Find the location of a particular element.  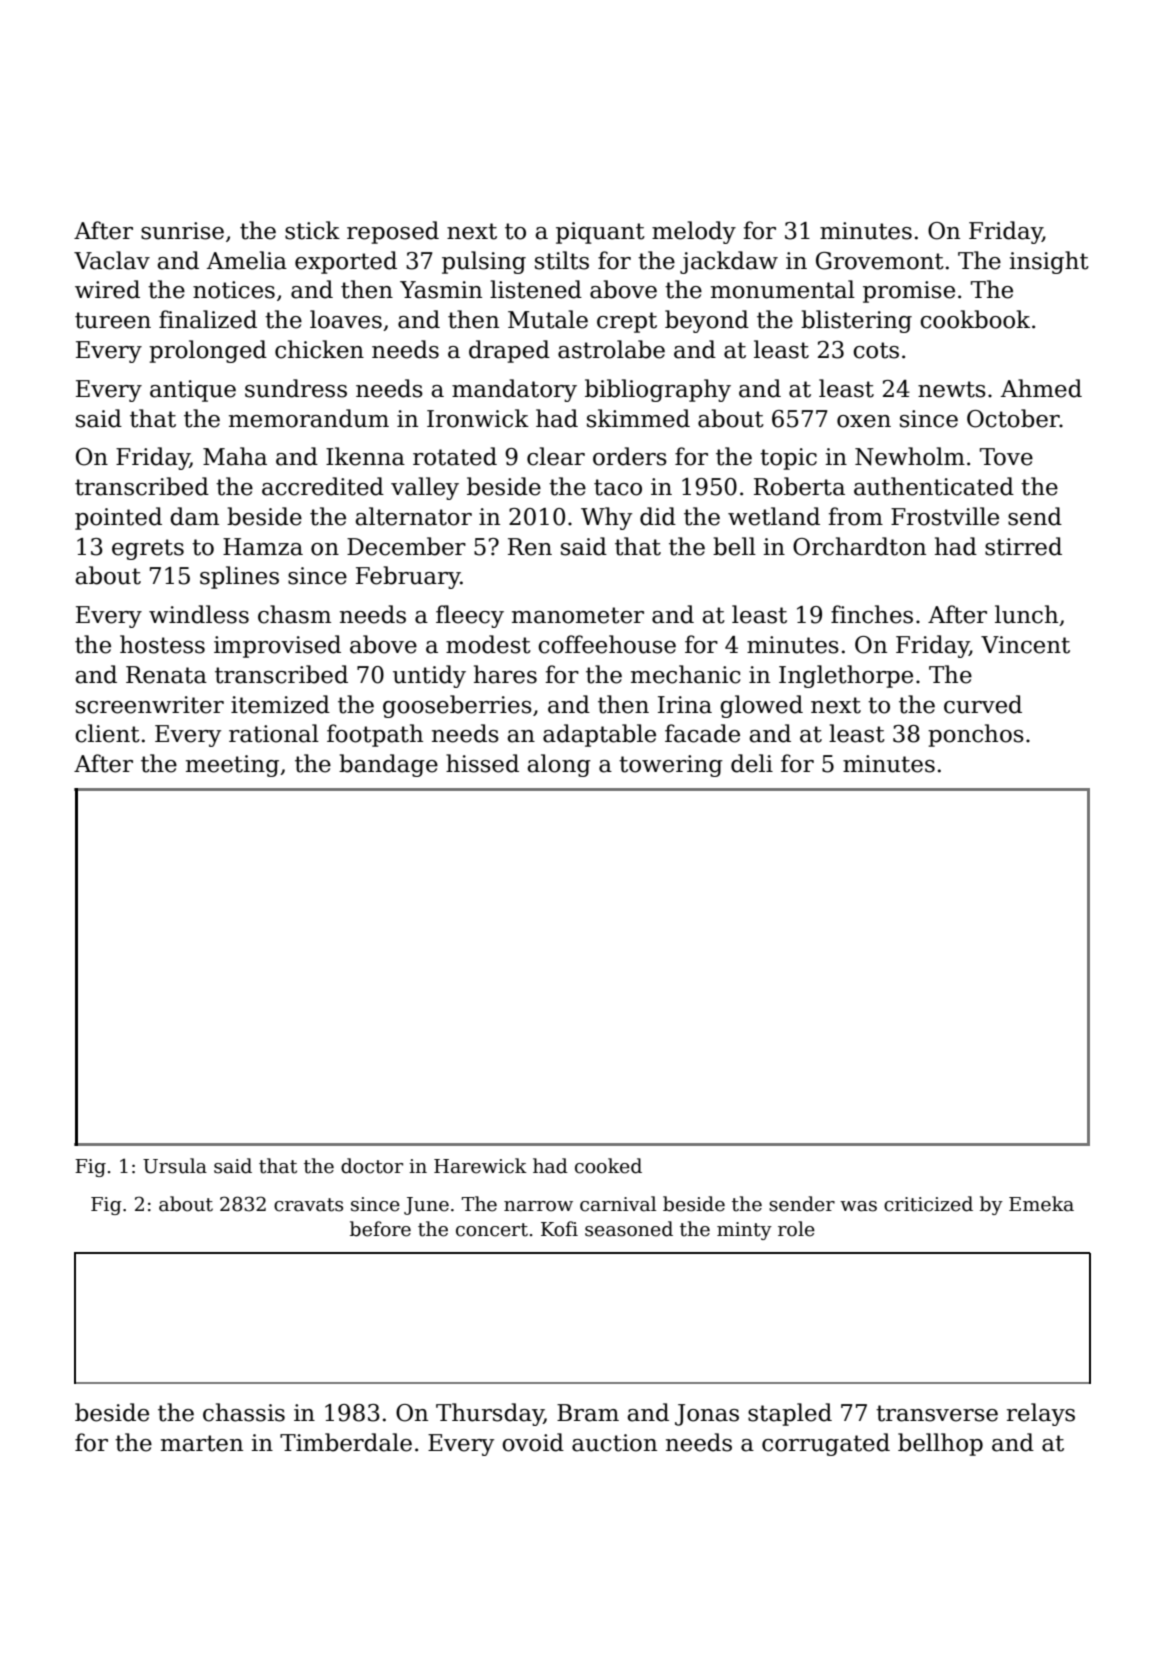

sunrise is located at coordinates (182, 231).
